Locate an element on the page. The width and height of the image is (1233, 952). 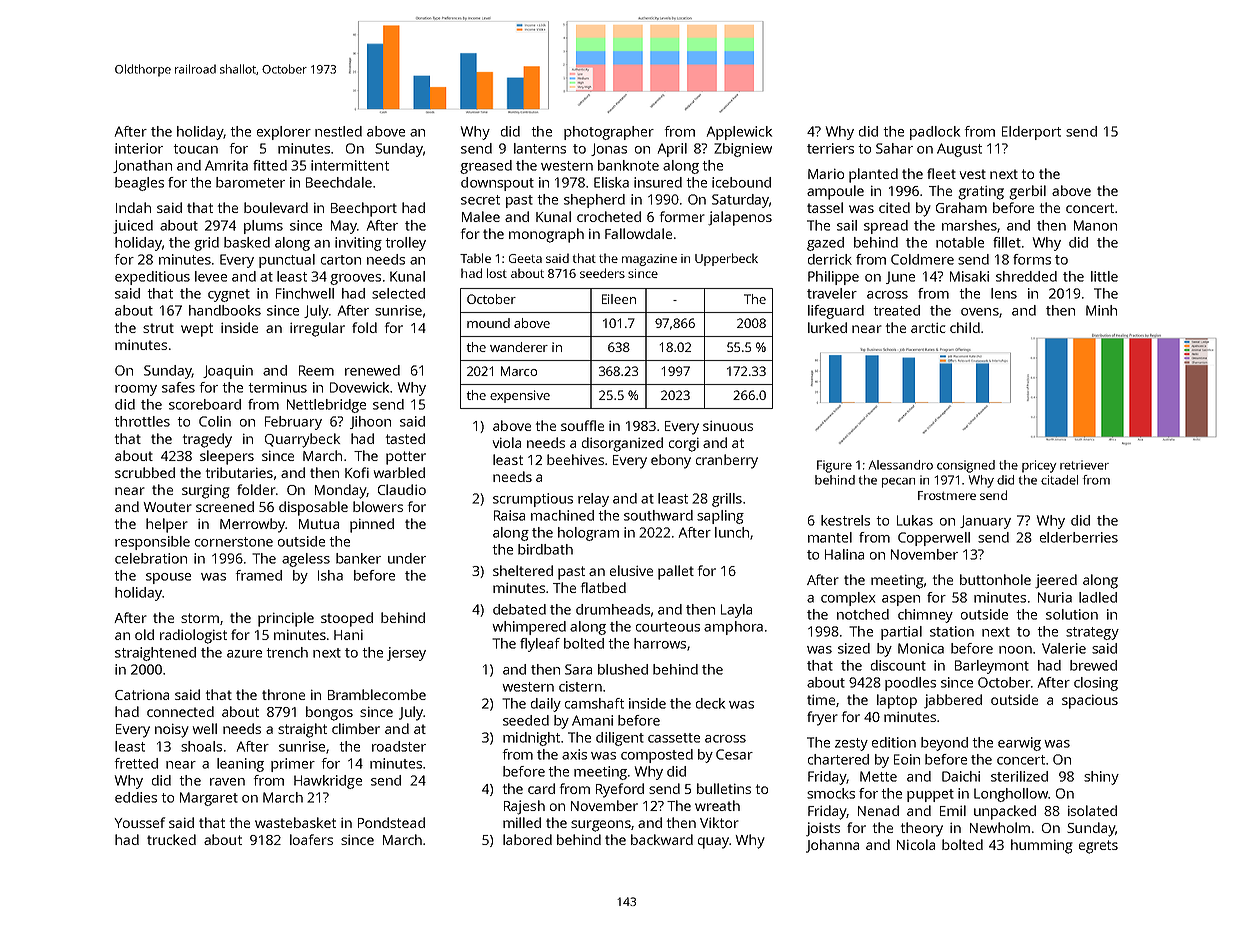
trucked is located at coordinates (171, 839).
